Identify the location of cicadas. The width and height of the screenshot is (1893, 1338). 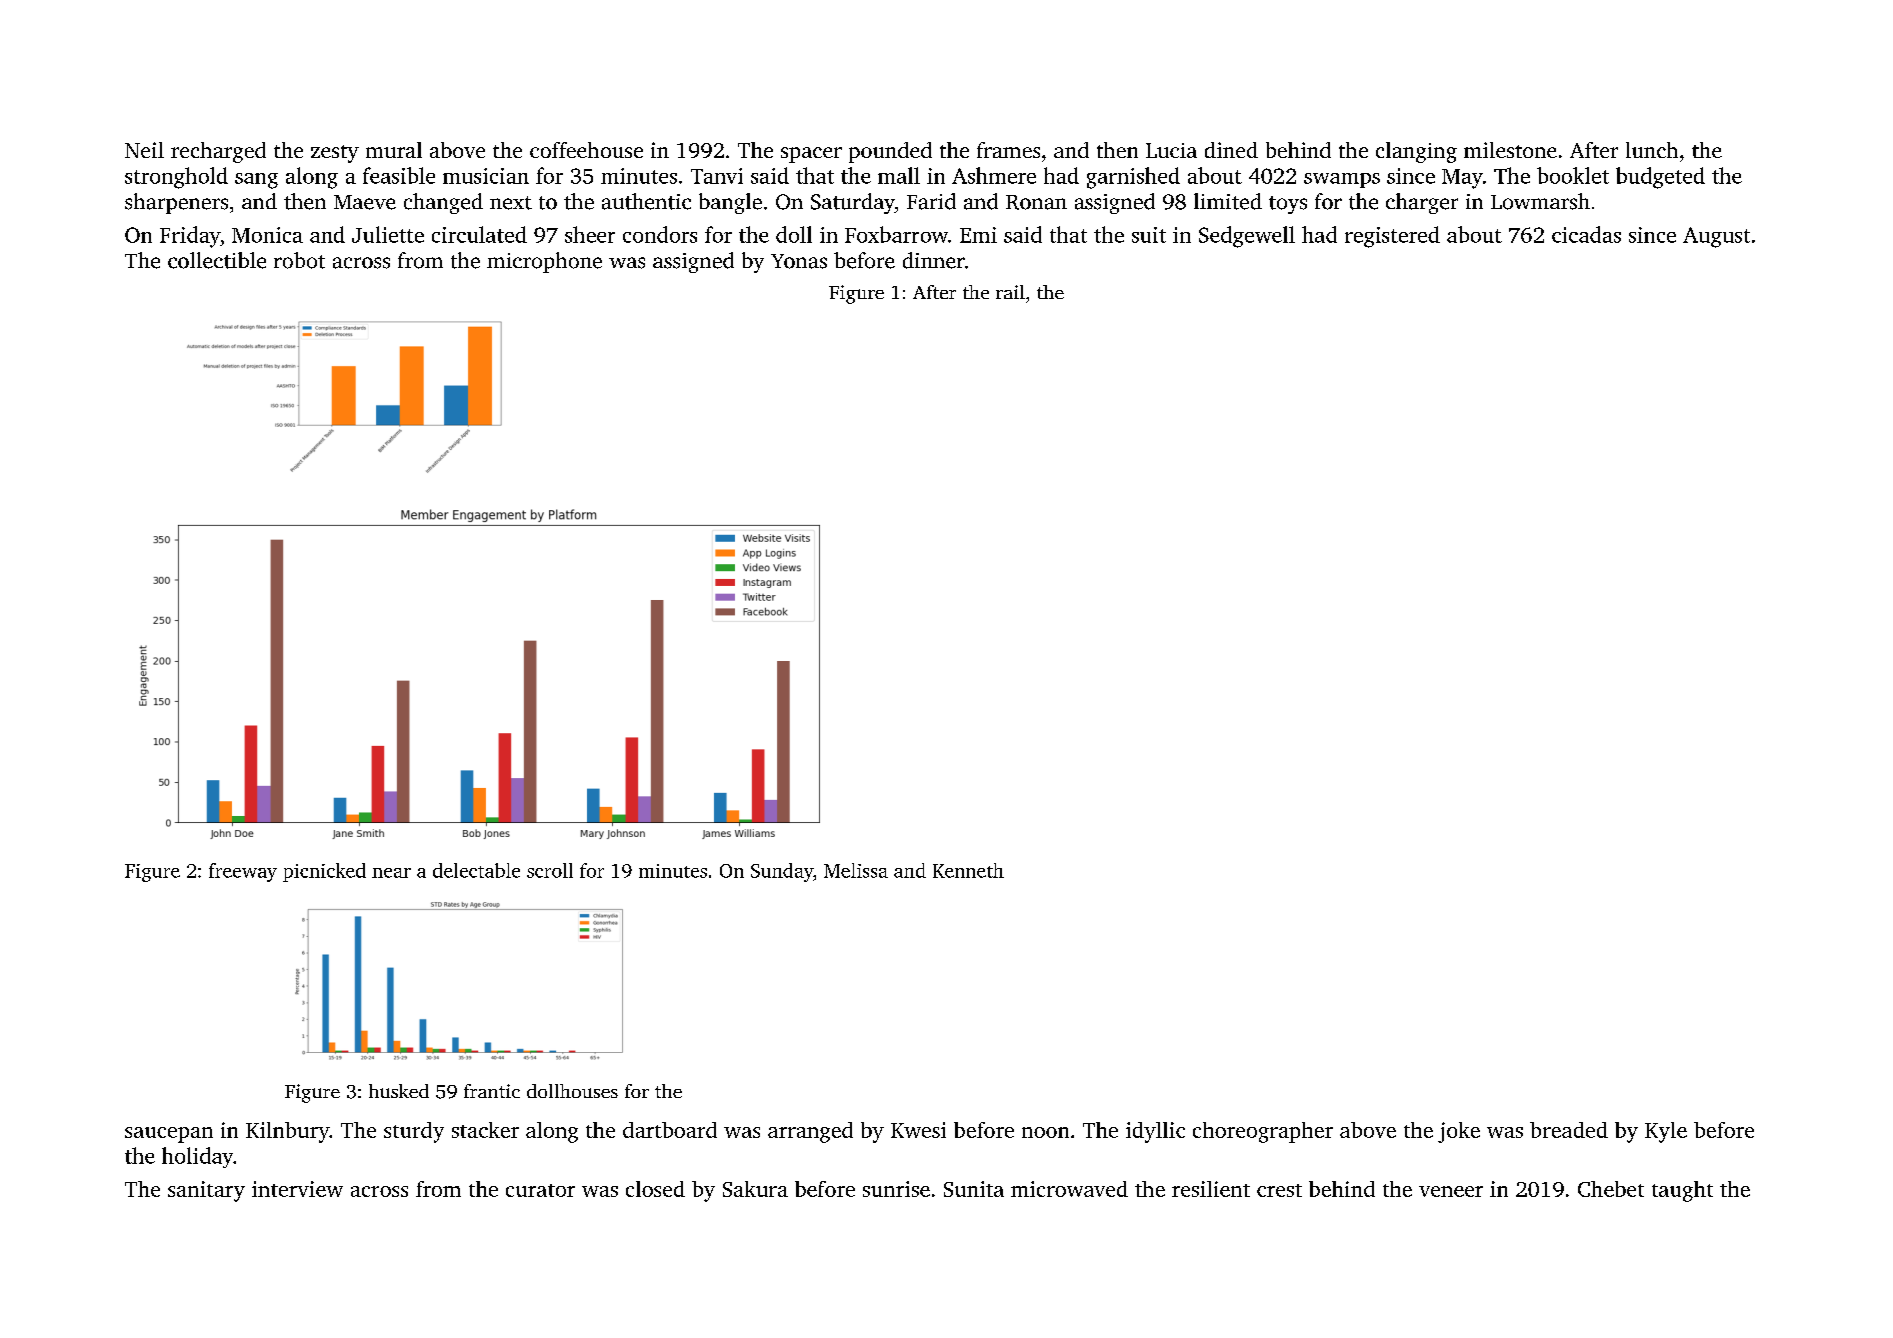
(1586, 234).
